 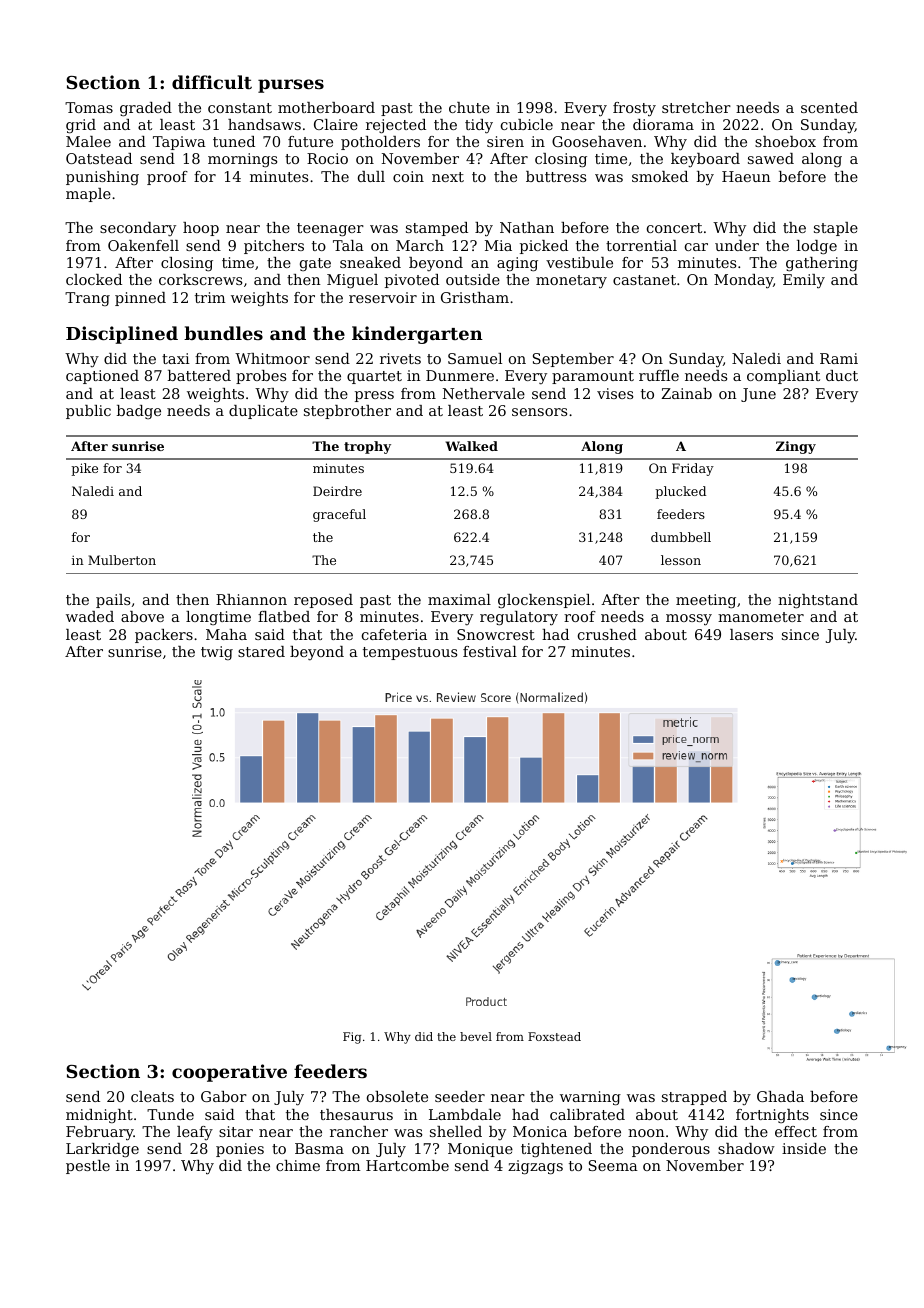 I want to click on packers, so click(x=164, y=636).
